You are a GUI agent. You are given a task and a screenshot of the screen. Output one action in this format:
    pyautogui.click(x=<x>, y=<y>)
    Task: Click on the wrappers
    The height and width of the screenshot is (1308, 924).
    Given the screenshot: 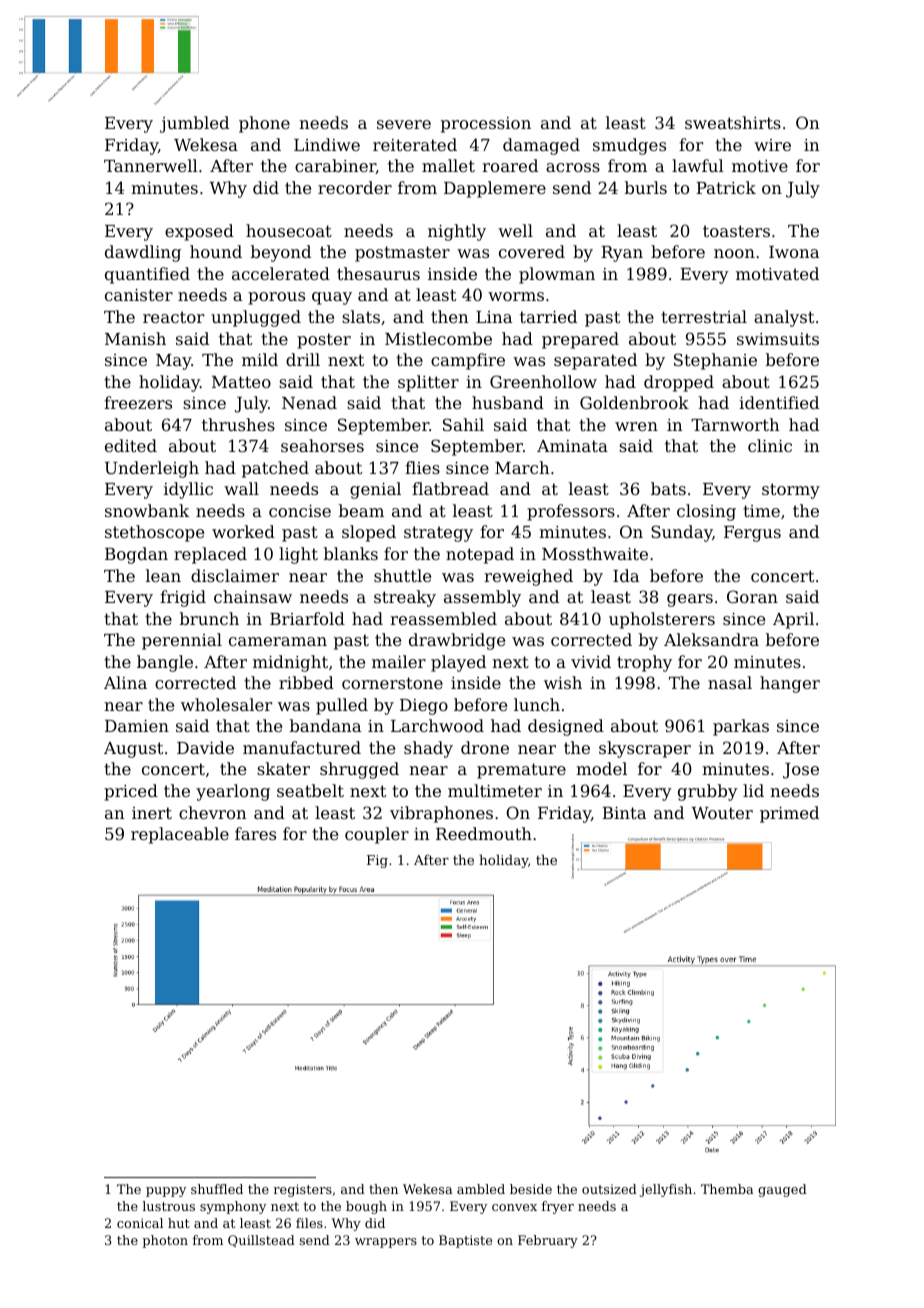 What is the action you would take?
    pyautogui.click(x=386, y=1243)
